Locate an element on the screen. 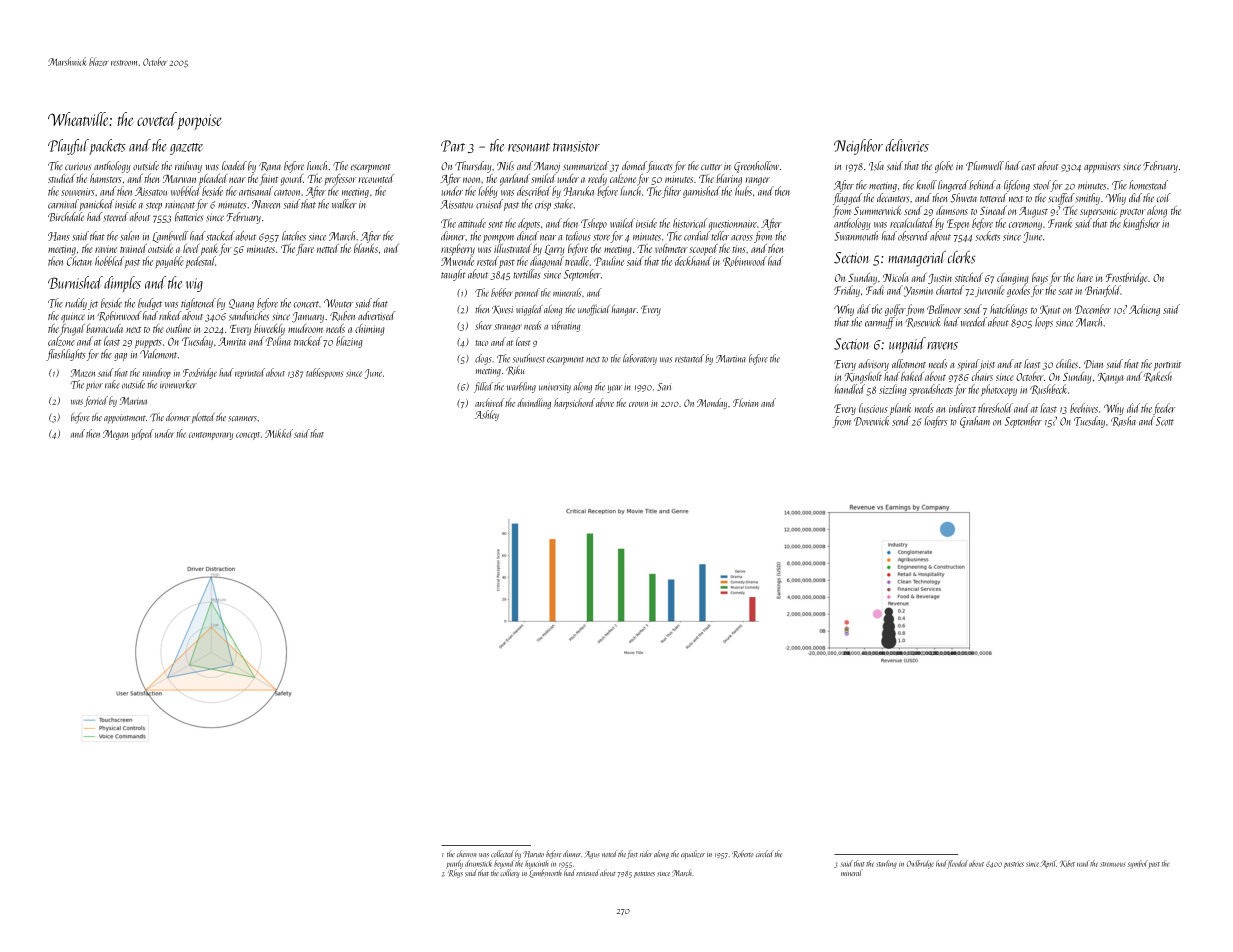  crown is located at coordinates (638, 404).
